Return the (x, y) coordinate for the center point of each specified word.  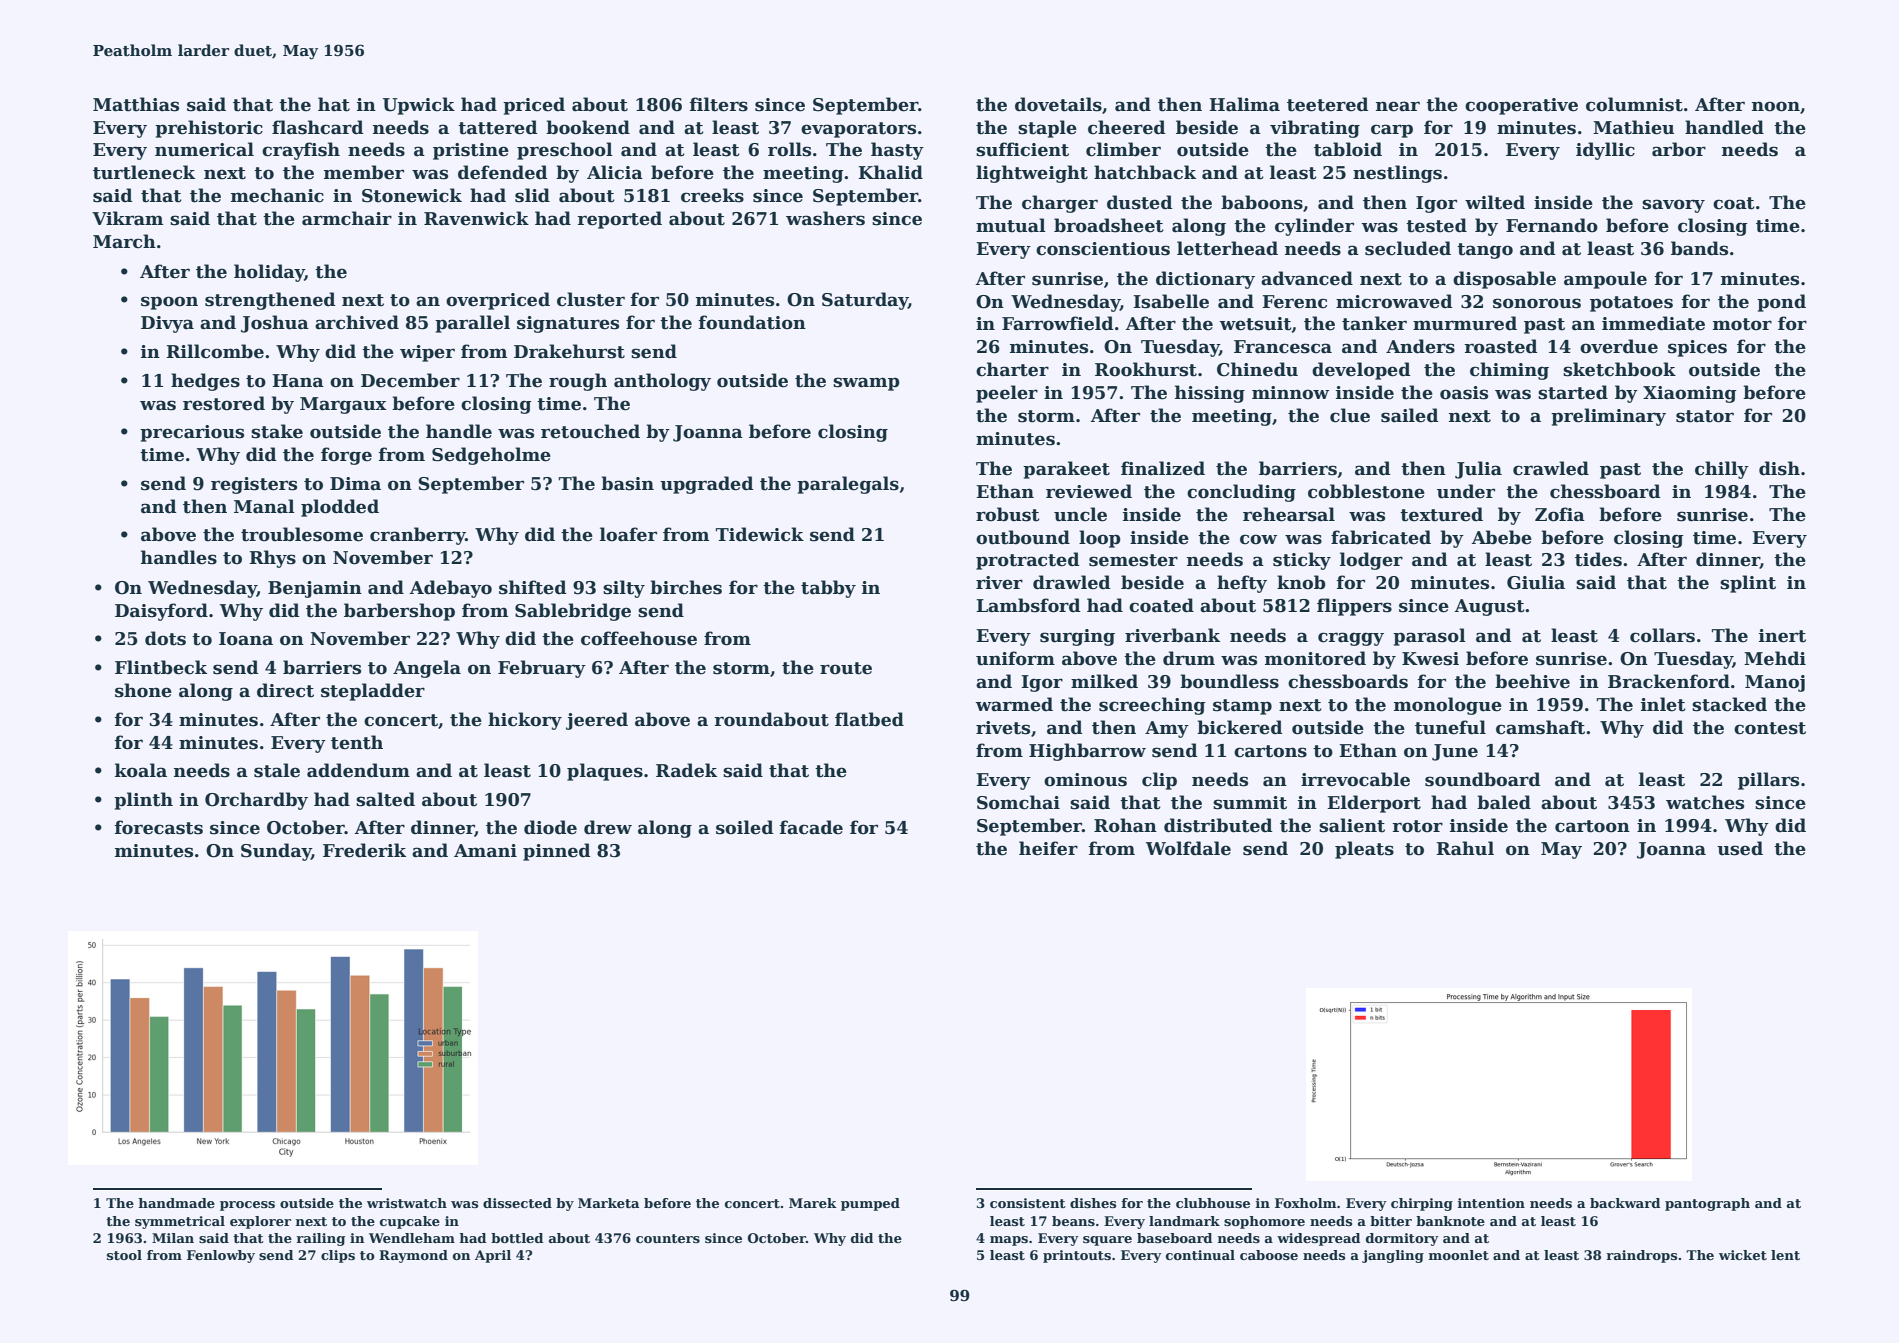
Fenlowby (221, 1256)
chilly (1722, 470)
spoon (169, 303)
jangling (1393, 1256)
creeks (712, 195)
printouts (1077, 1256)
